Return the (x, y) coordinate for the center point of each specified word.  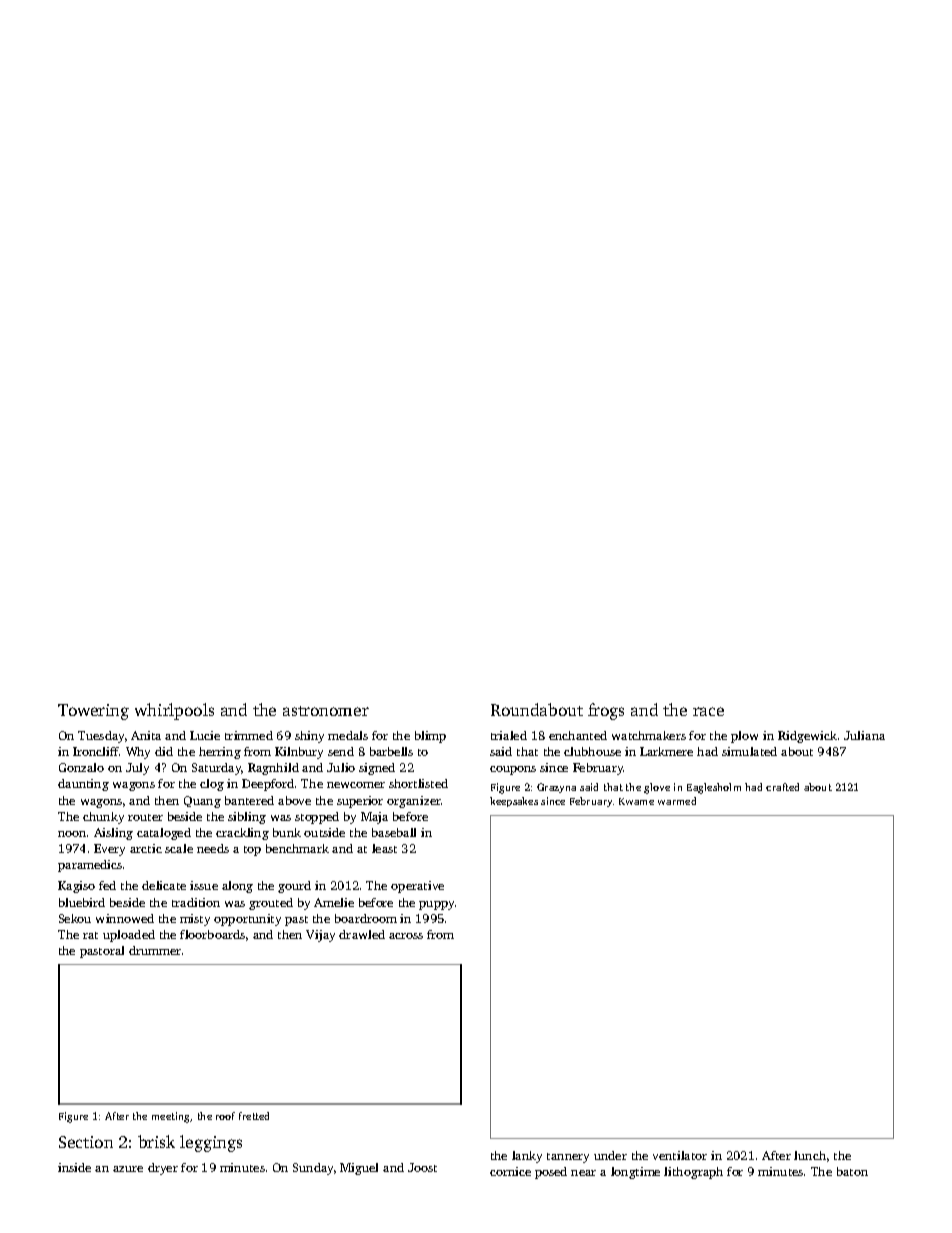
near (583, 1173)
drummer (155, 950)
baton (852, 1171)
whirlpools (174, 711)
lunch (810, 1155)
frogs (606, 711)
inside (74, 1167)
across (406, 936)
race (708, 711)
